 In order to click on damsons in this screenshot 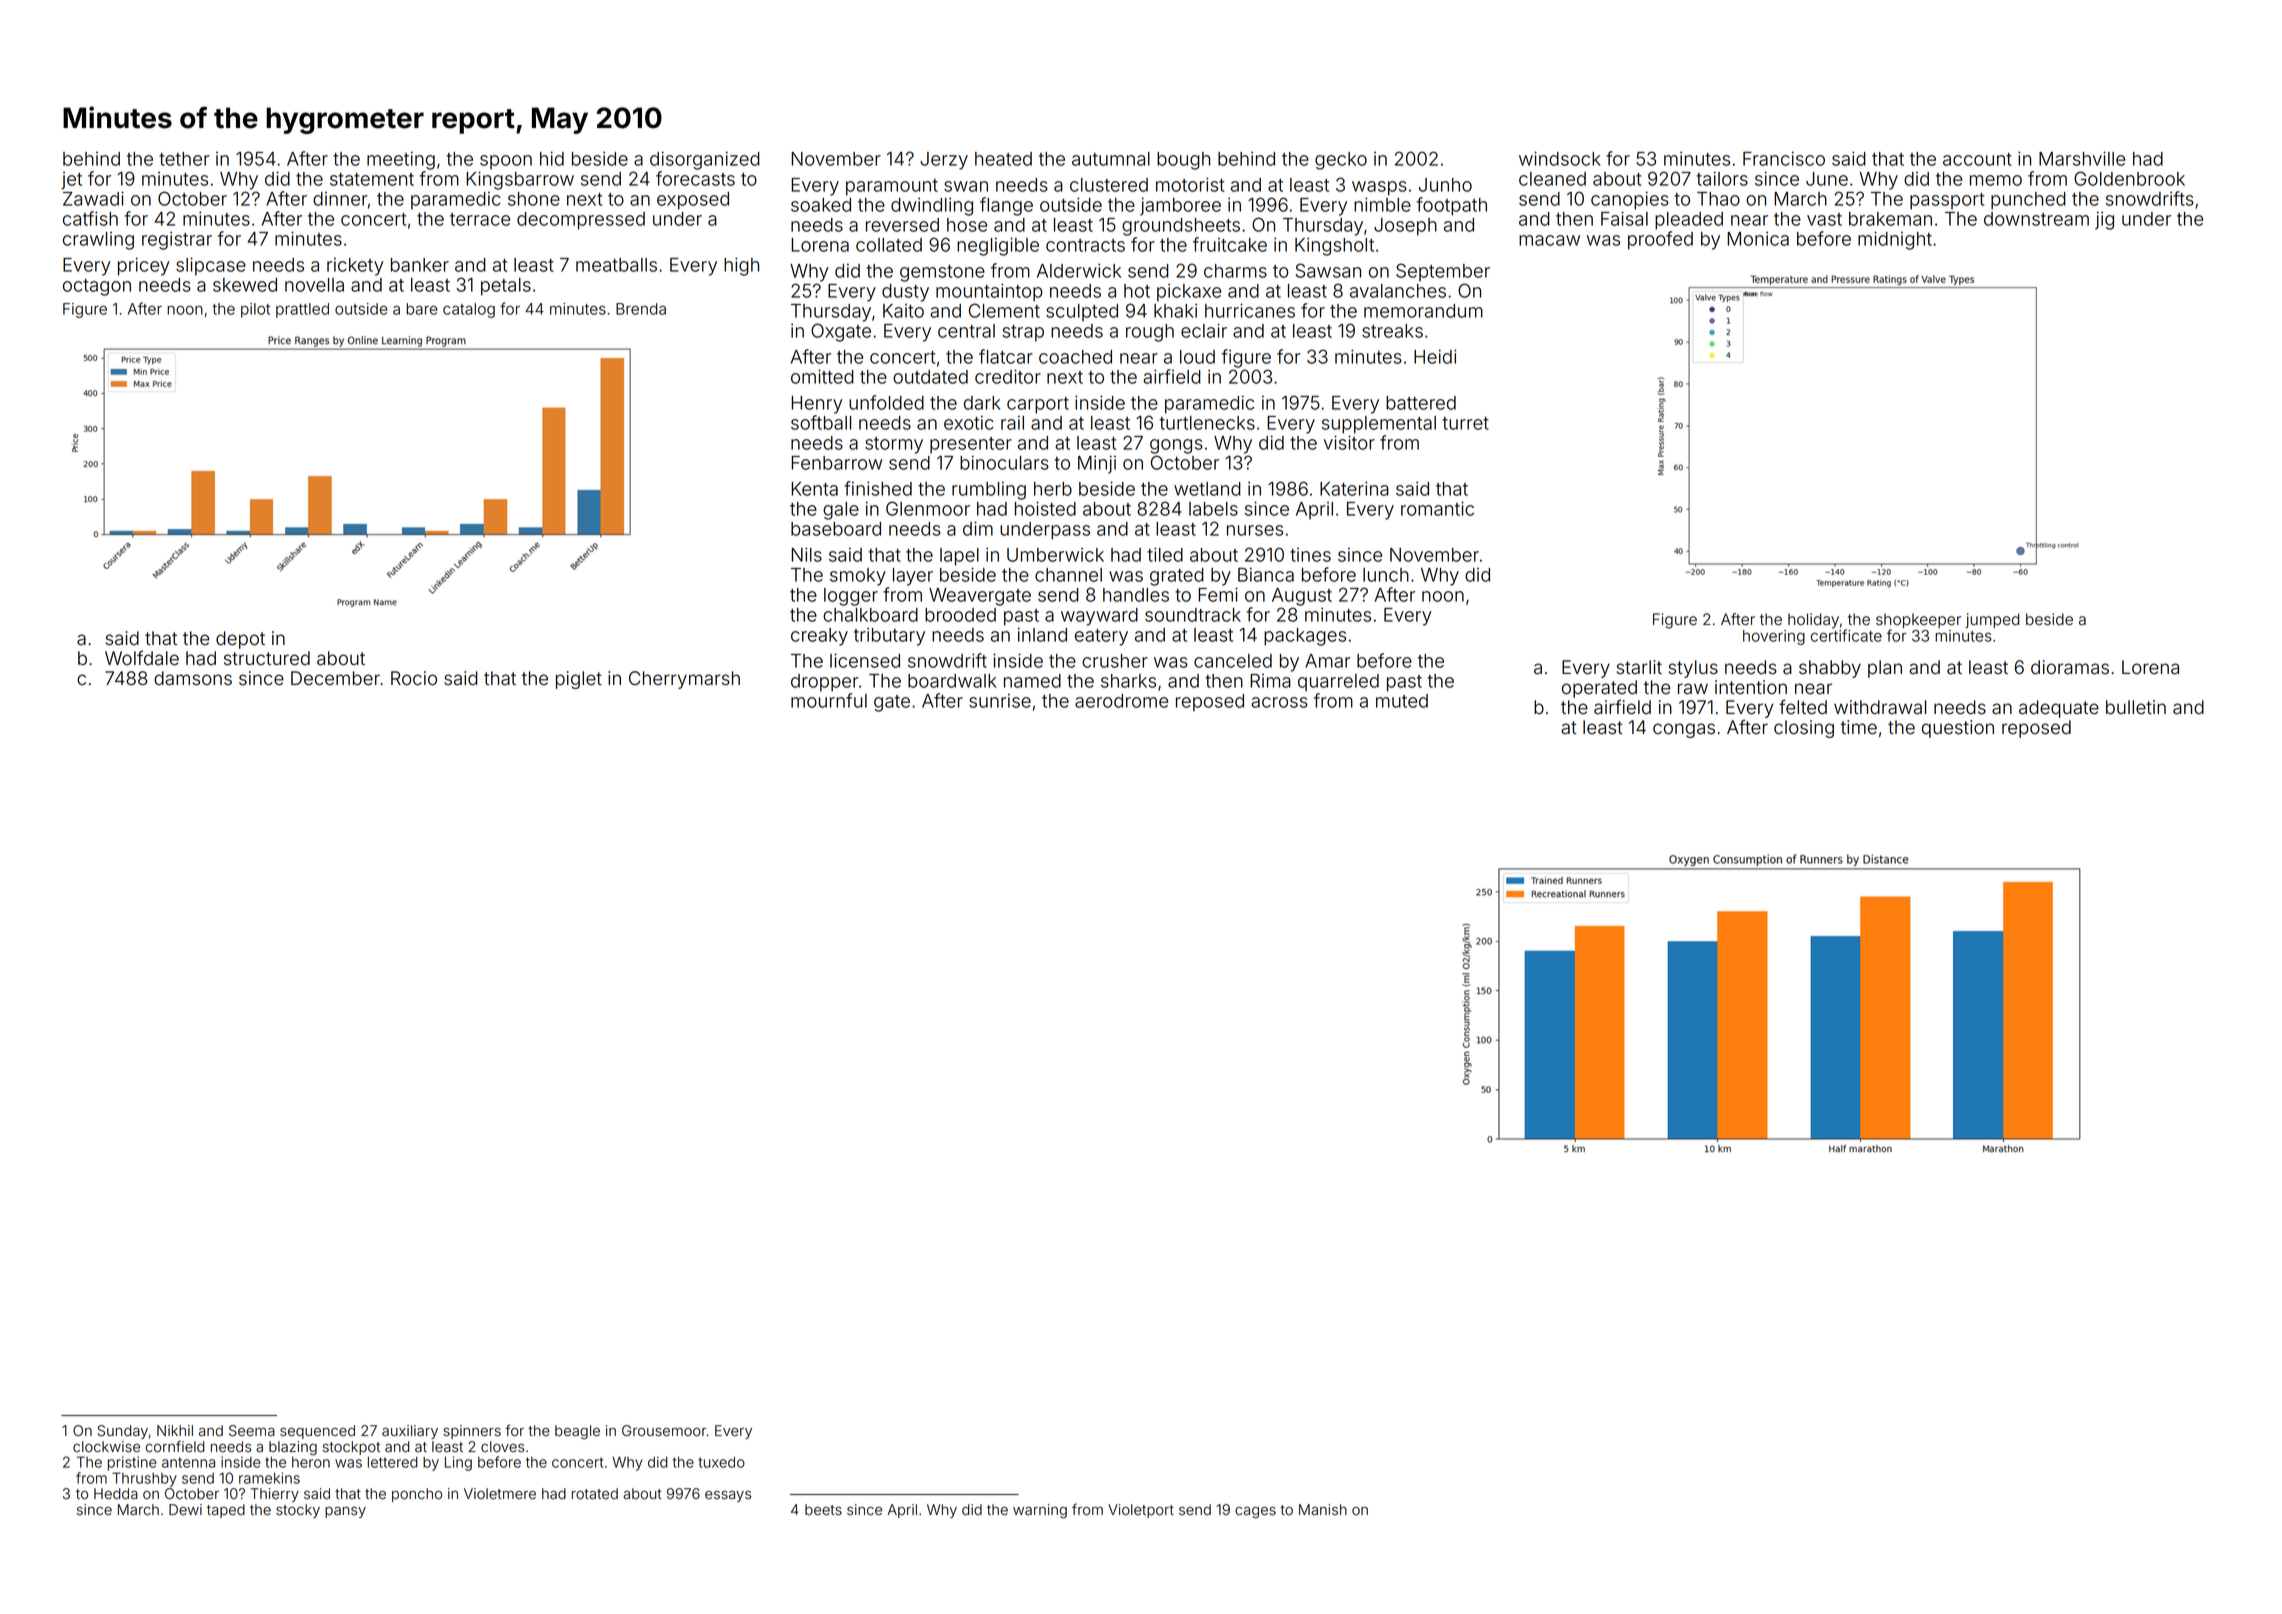, I will do `click(193, 678)`.
